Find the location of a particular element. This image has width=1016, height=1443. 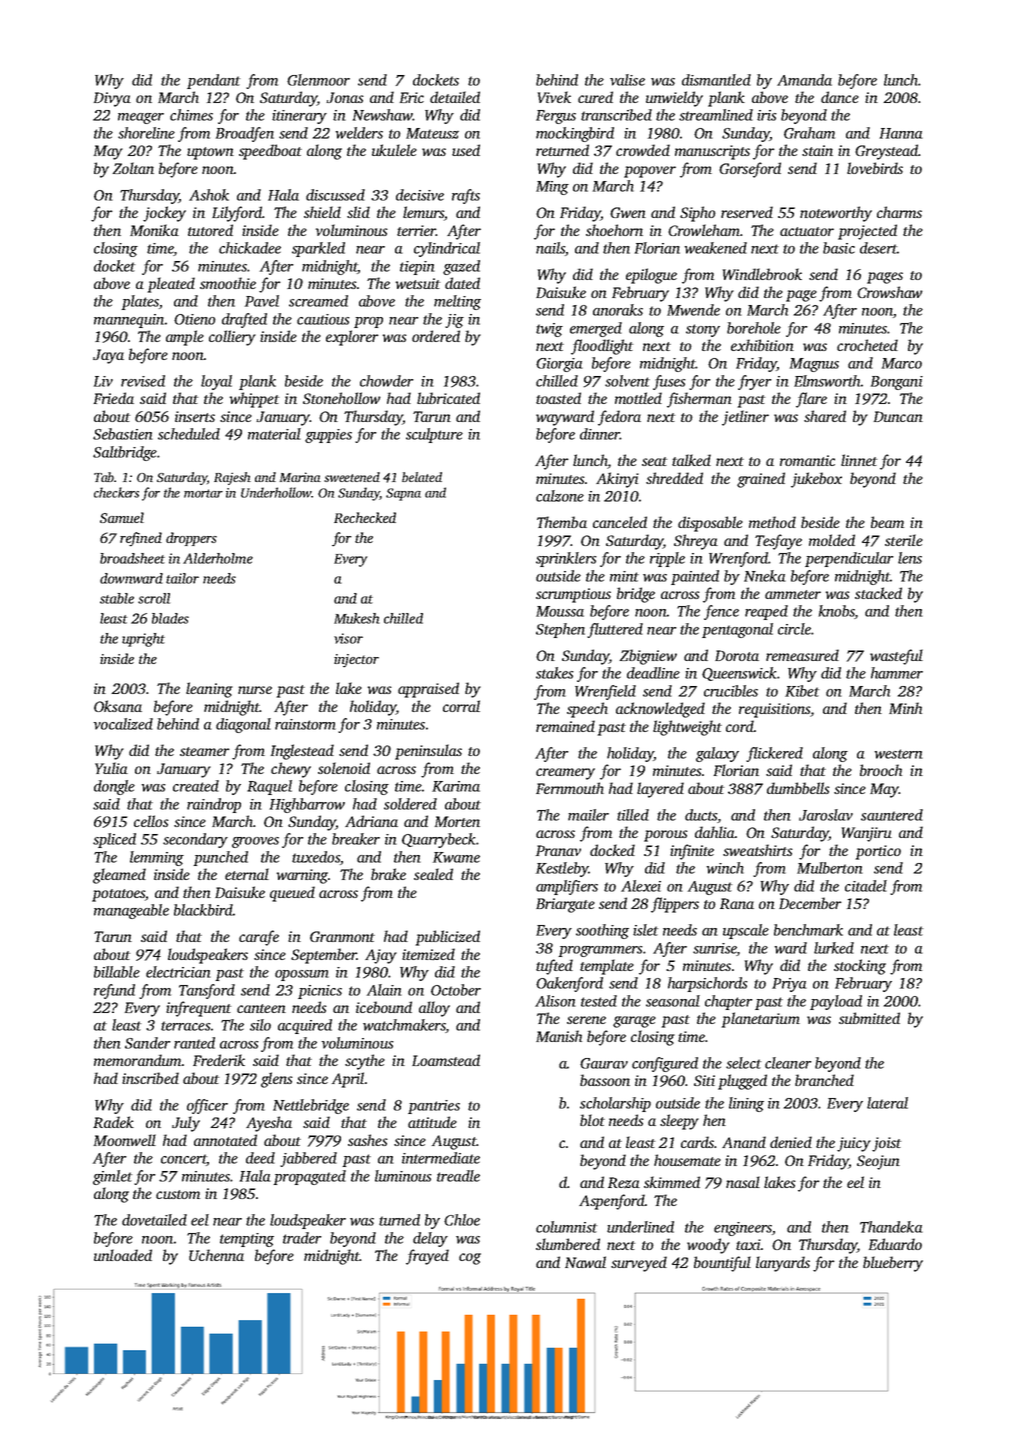

Oksana is located at coordinates (118, 706).
